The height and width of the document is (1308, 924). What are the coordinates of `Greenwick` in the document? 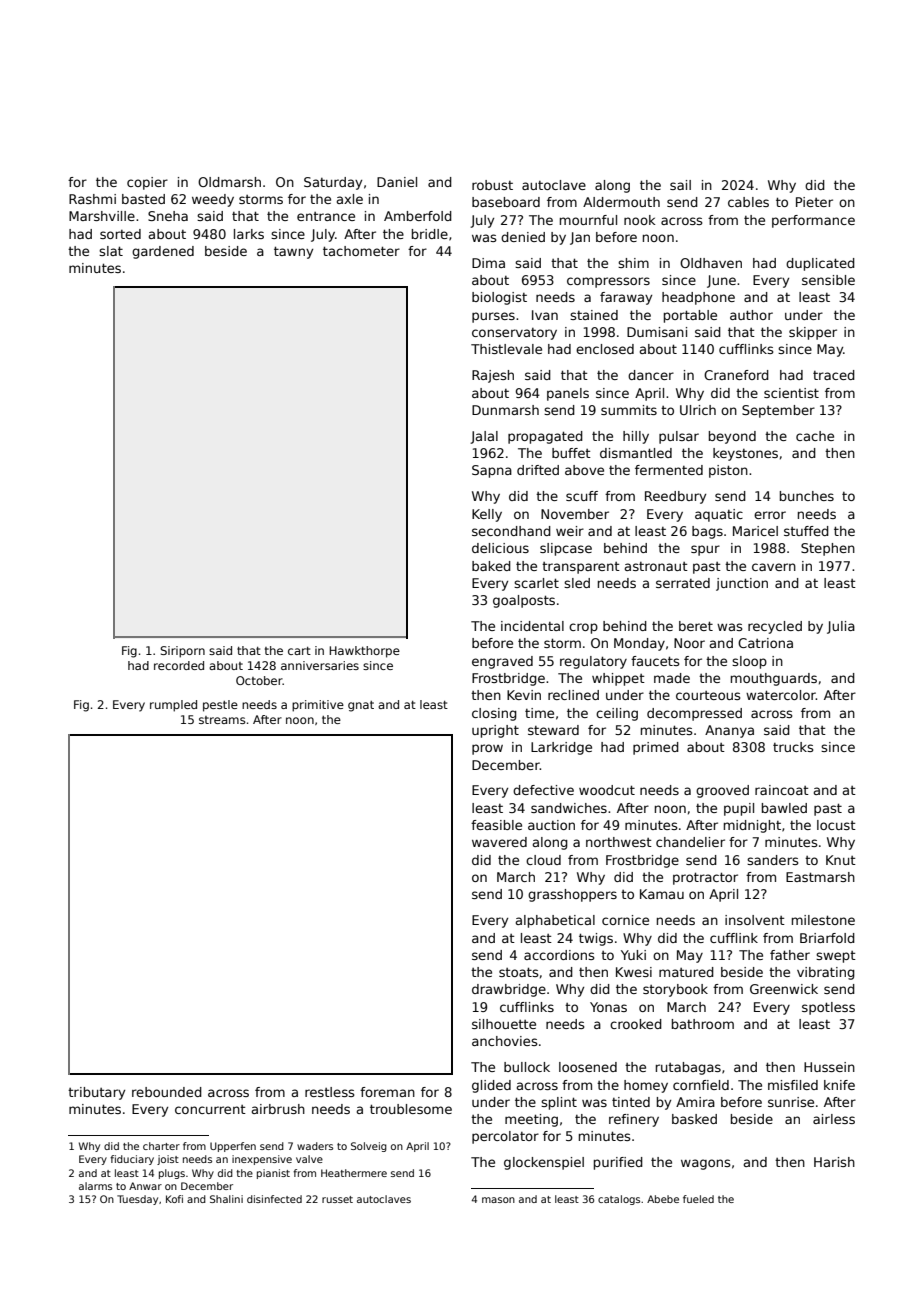 It's located at (784, 989).
